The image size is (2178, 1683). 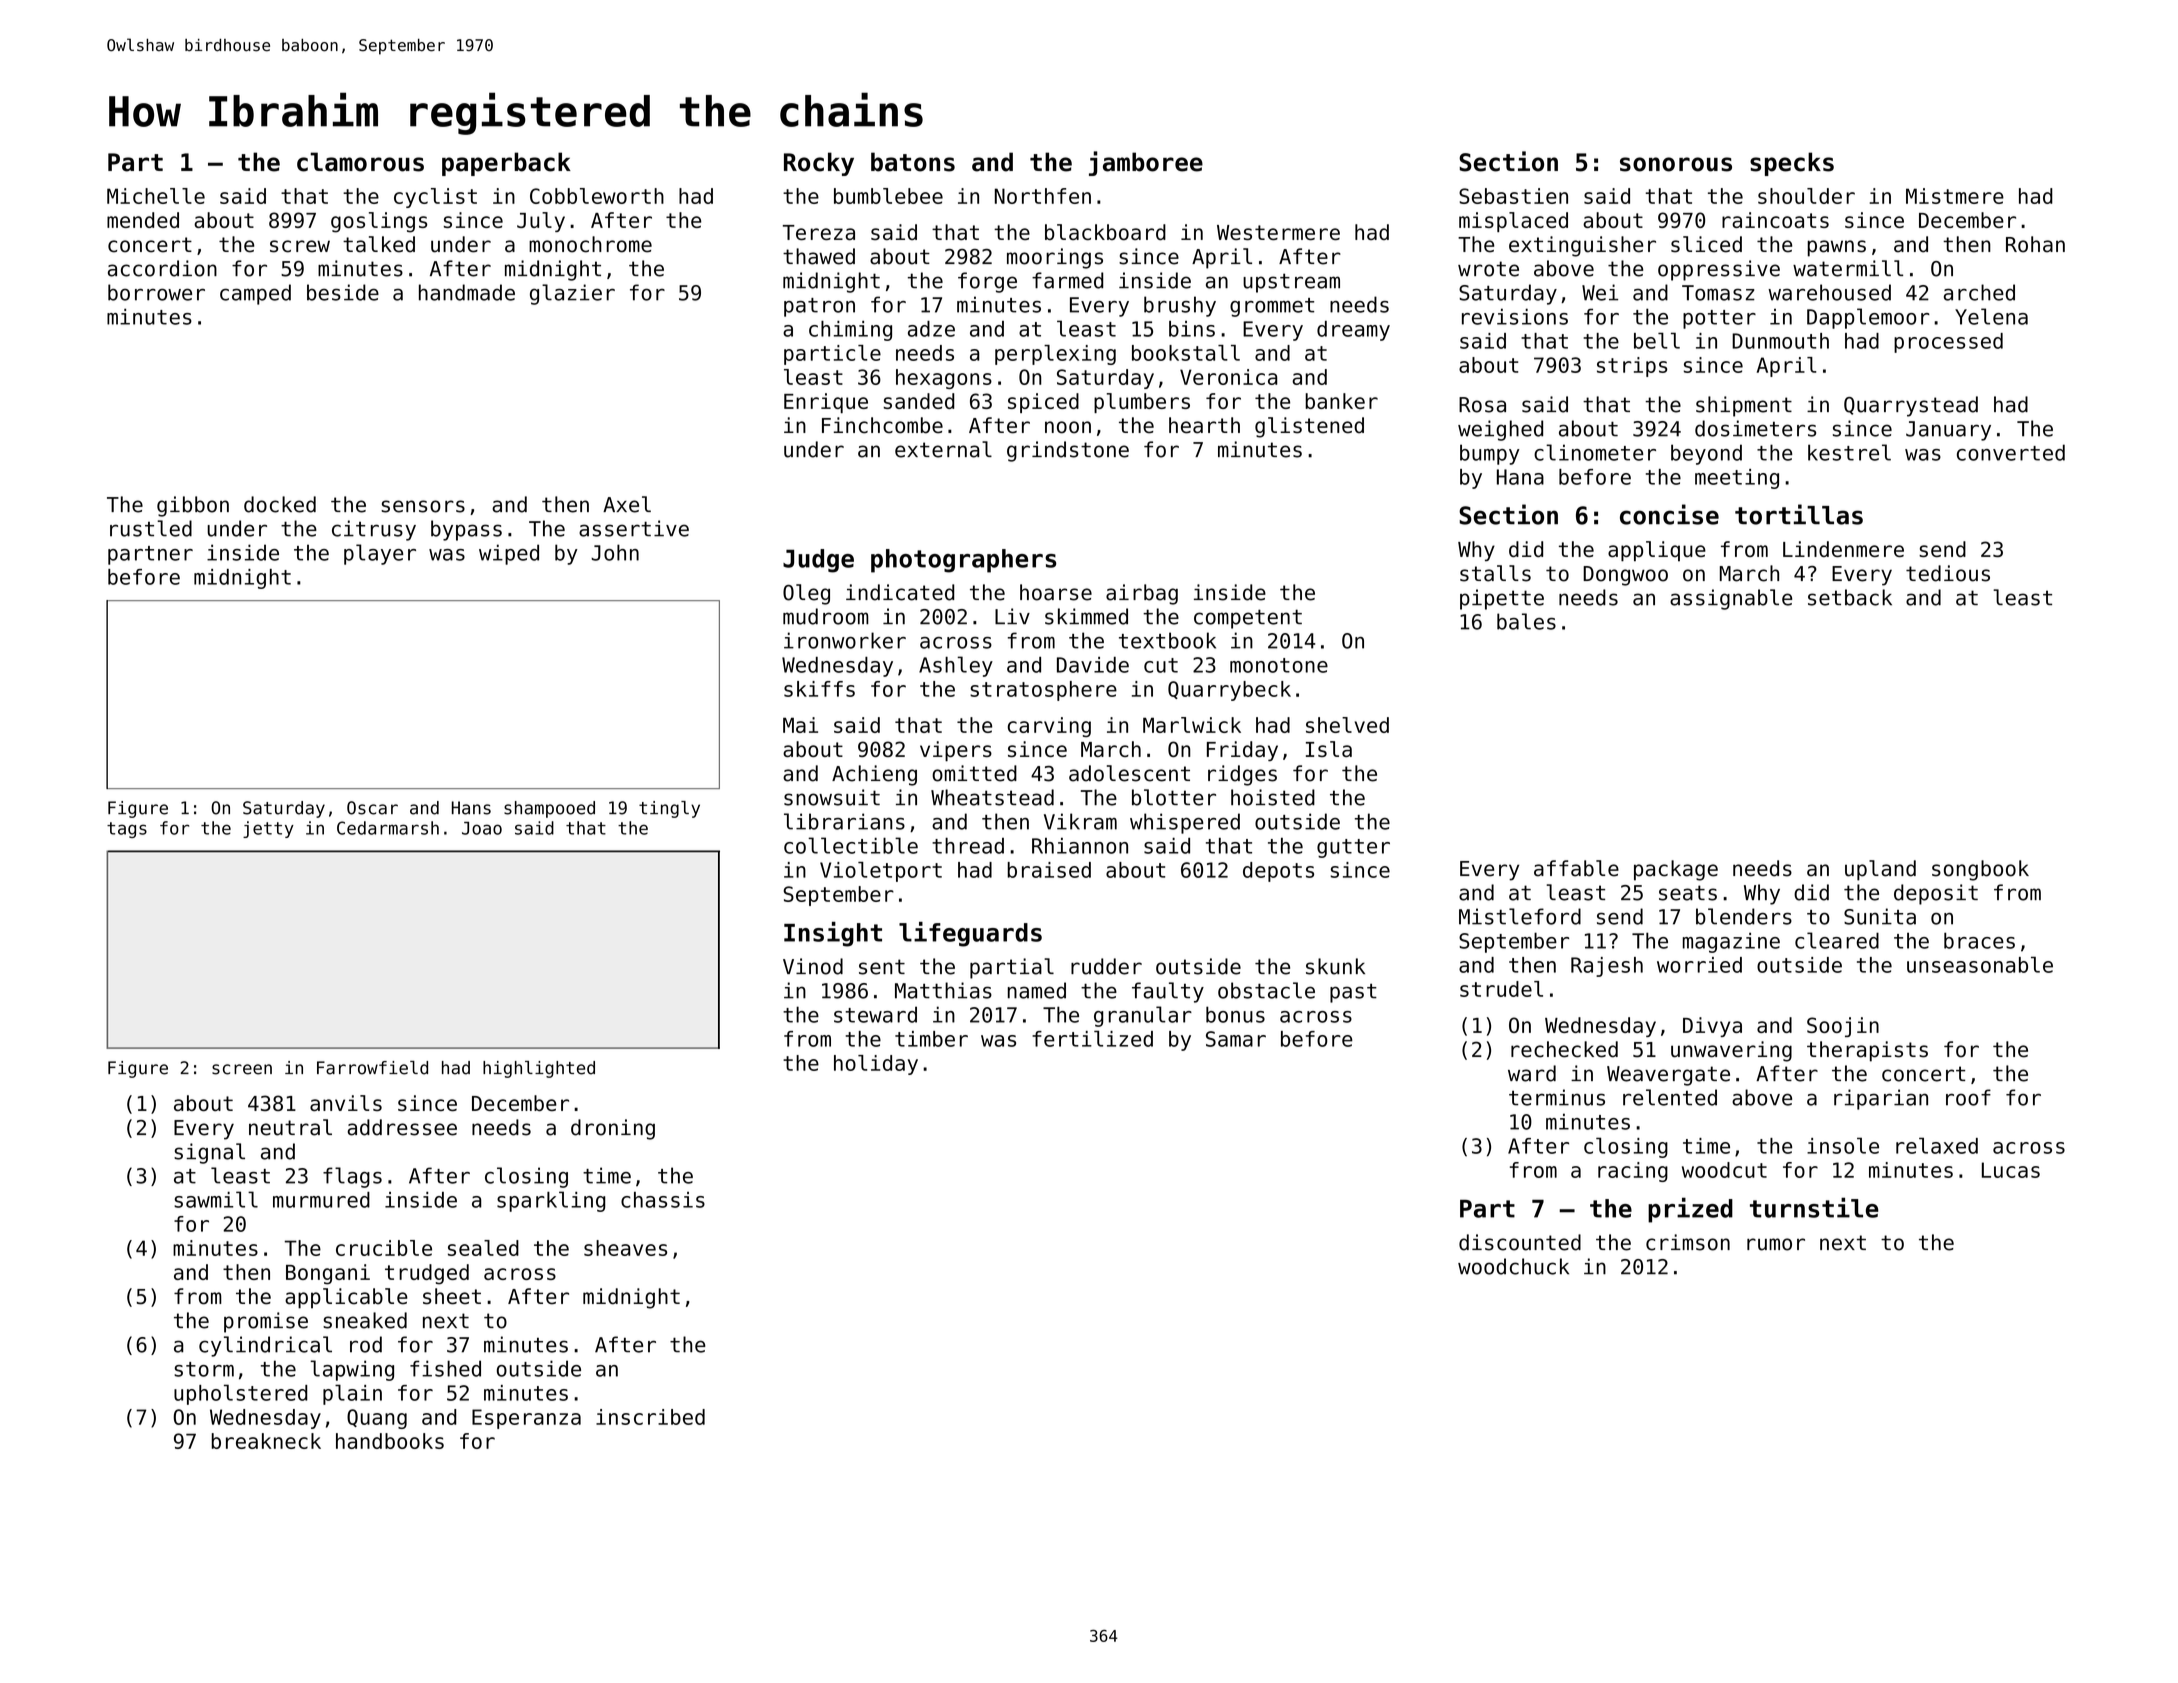 What do you see at coordinates (1676, 164) in the screenshot?
I see `sonorous` at bounding box center [1676, 164].
